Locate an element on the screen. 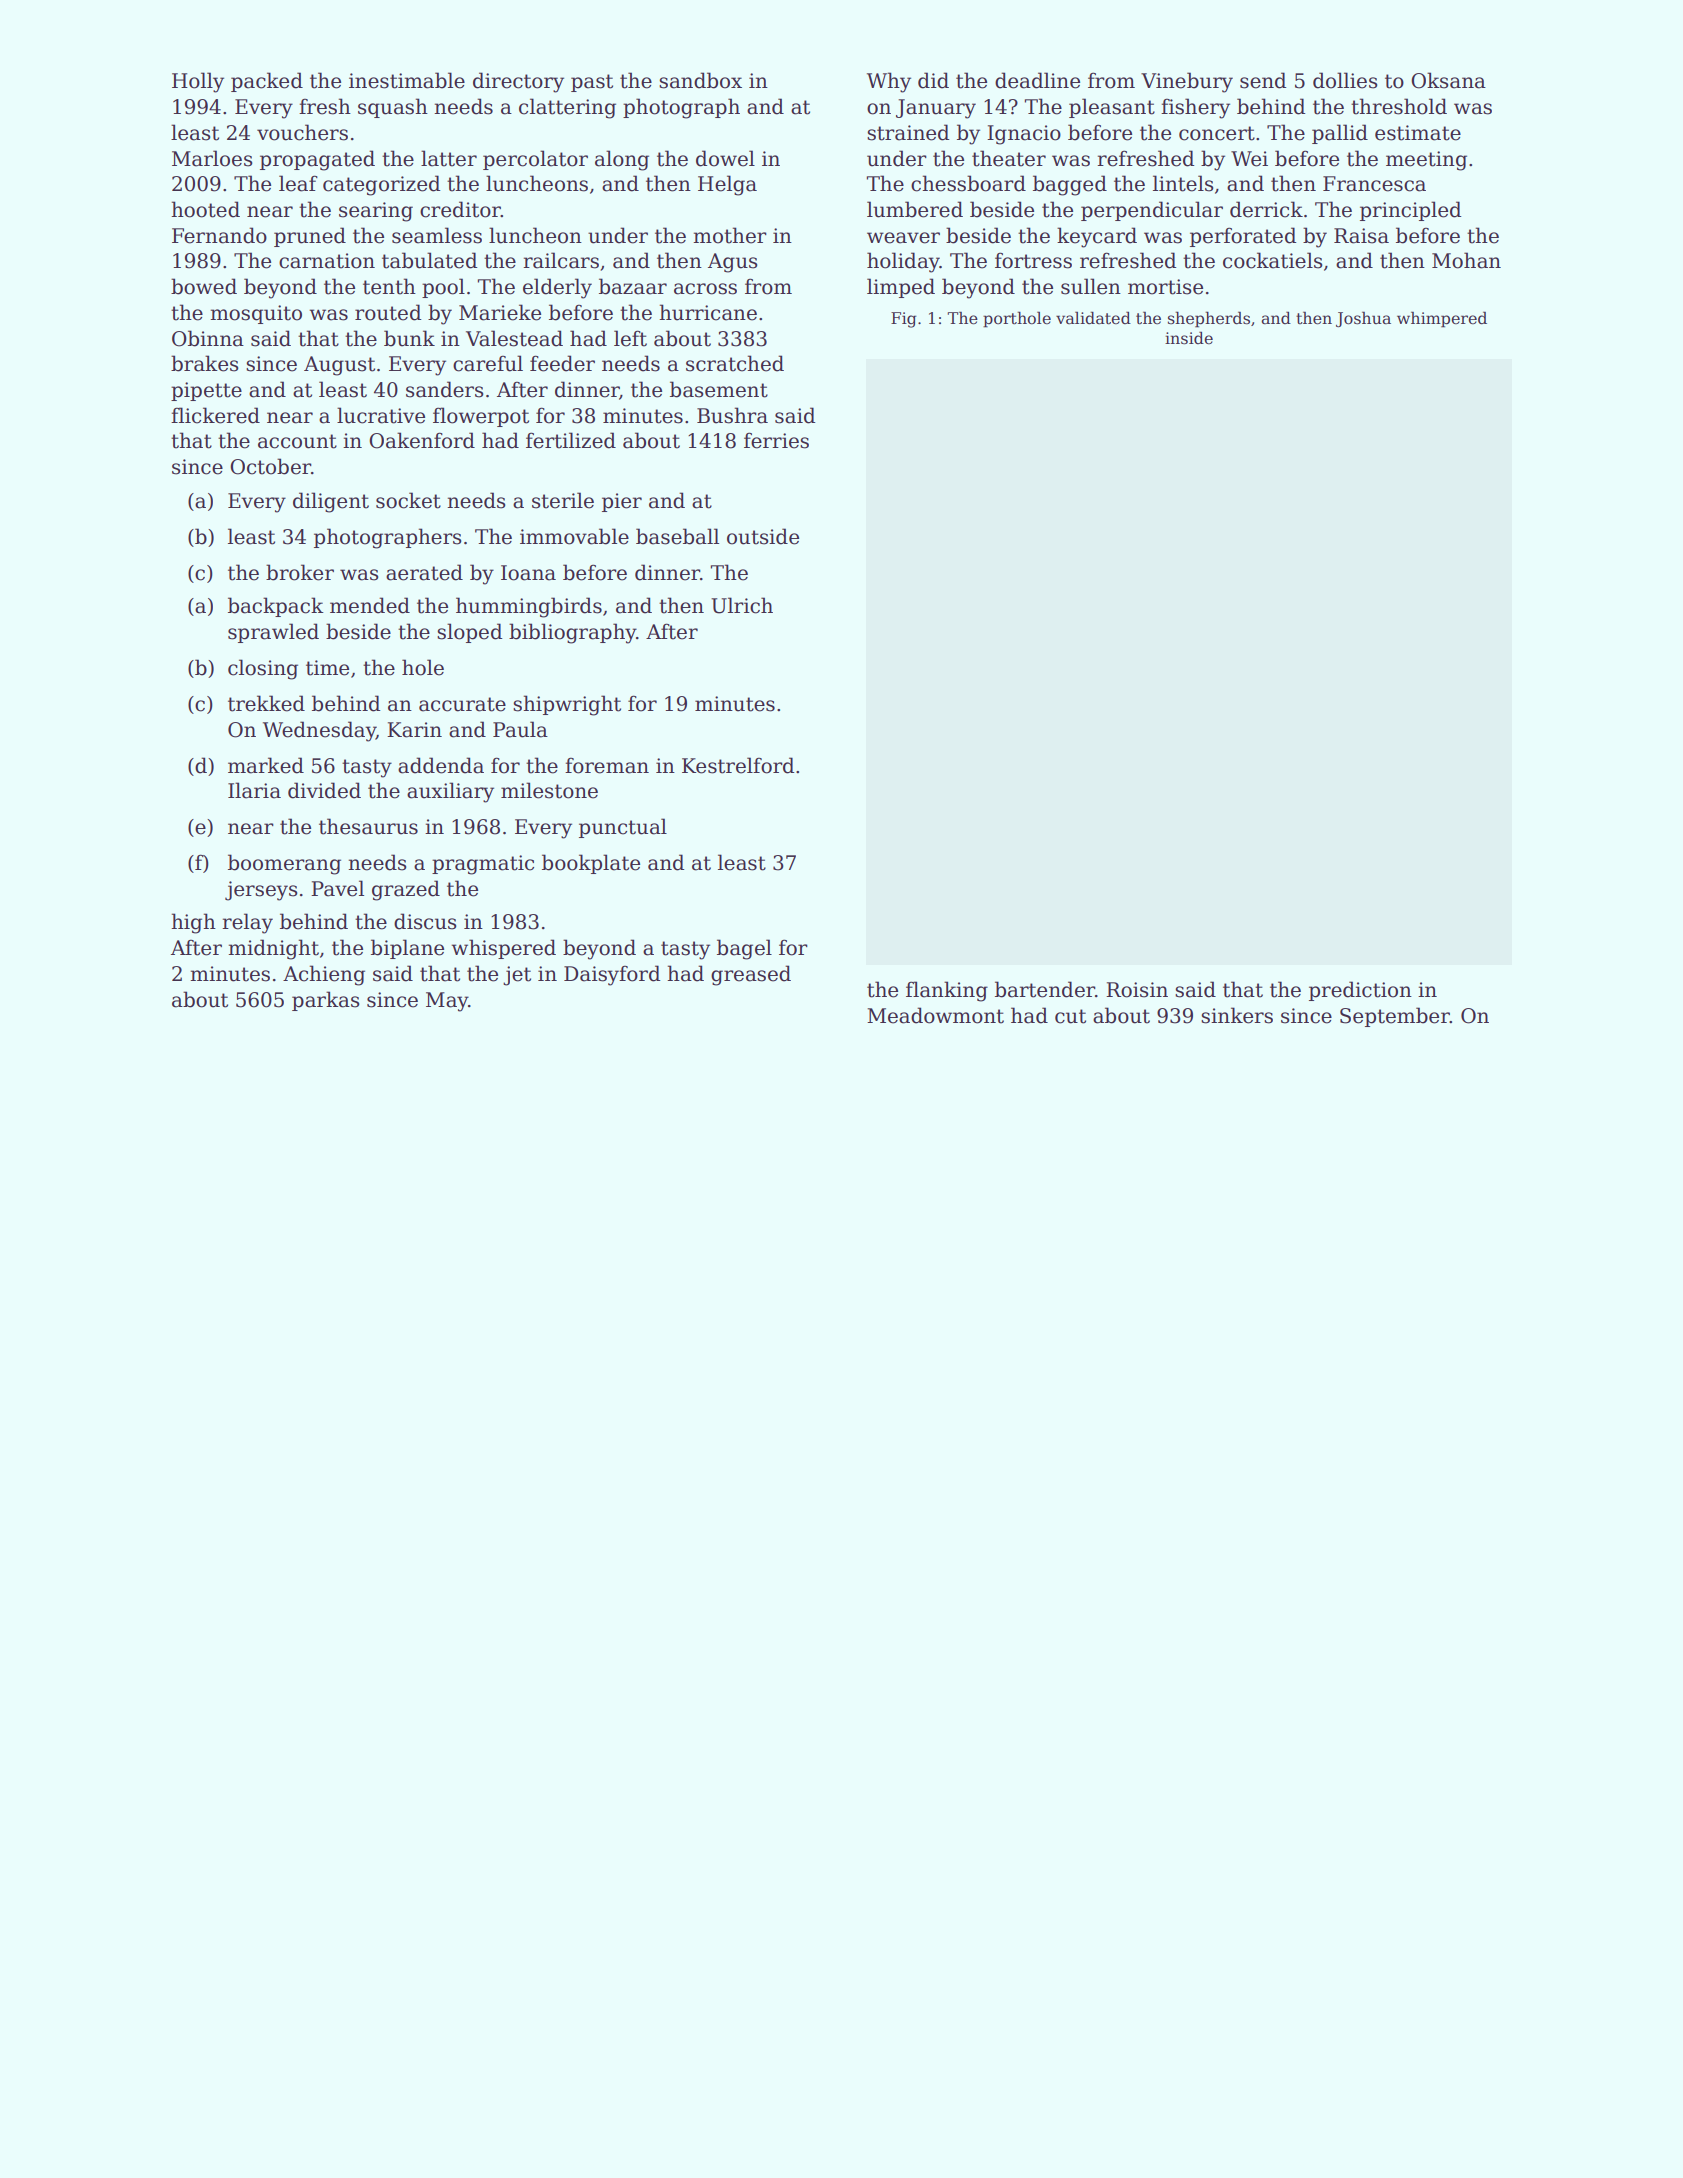 This screenshot has width=1683, height=2178. Marloes is located at coordinates (212, 158).
